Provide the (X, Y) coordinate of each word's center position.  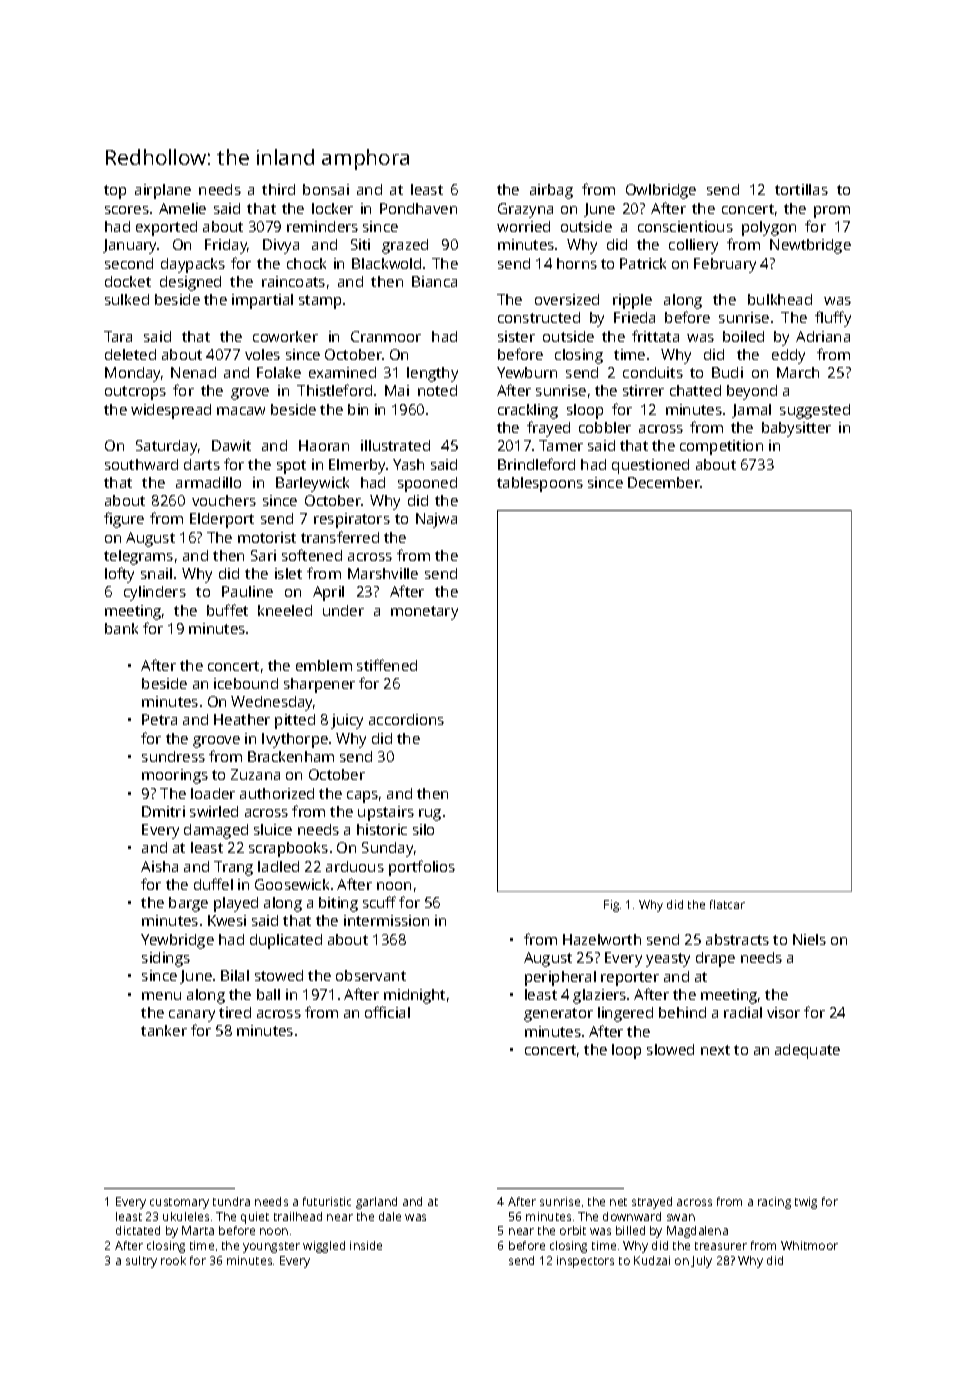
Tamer (561, 445)
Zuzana (255, 774)
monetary (424, 613)
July (701, 1262)
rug (430, 815)
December (664, 482)
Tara (118, 336)
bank (121, 628)
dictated (138, 1230)
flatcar (727, 904)
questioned (650, 466)
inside (366, 1245)
